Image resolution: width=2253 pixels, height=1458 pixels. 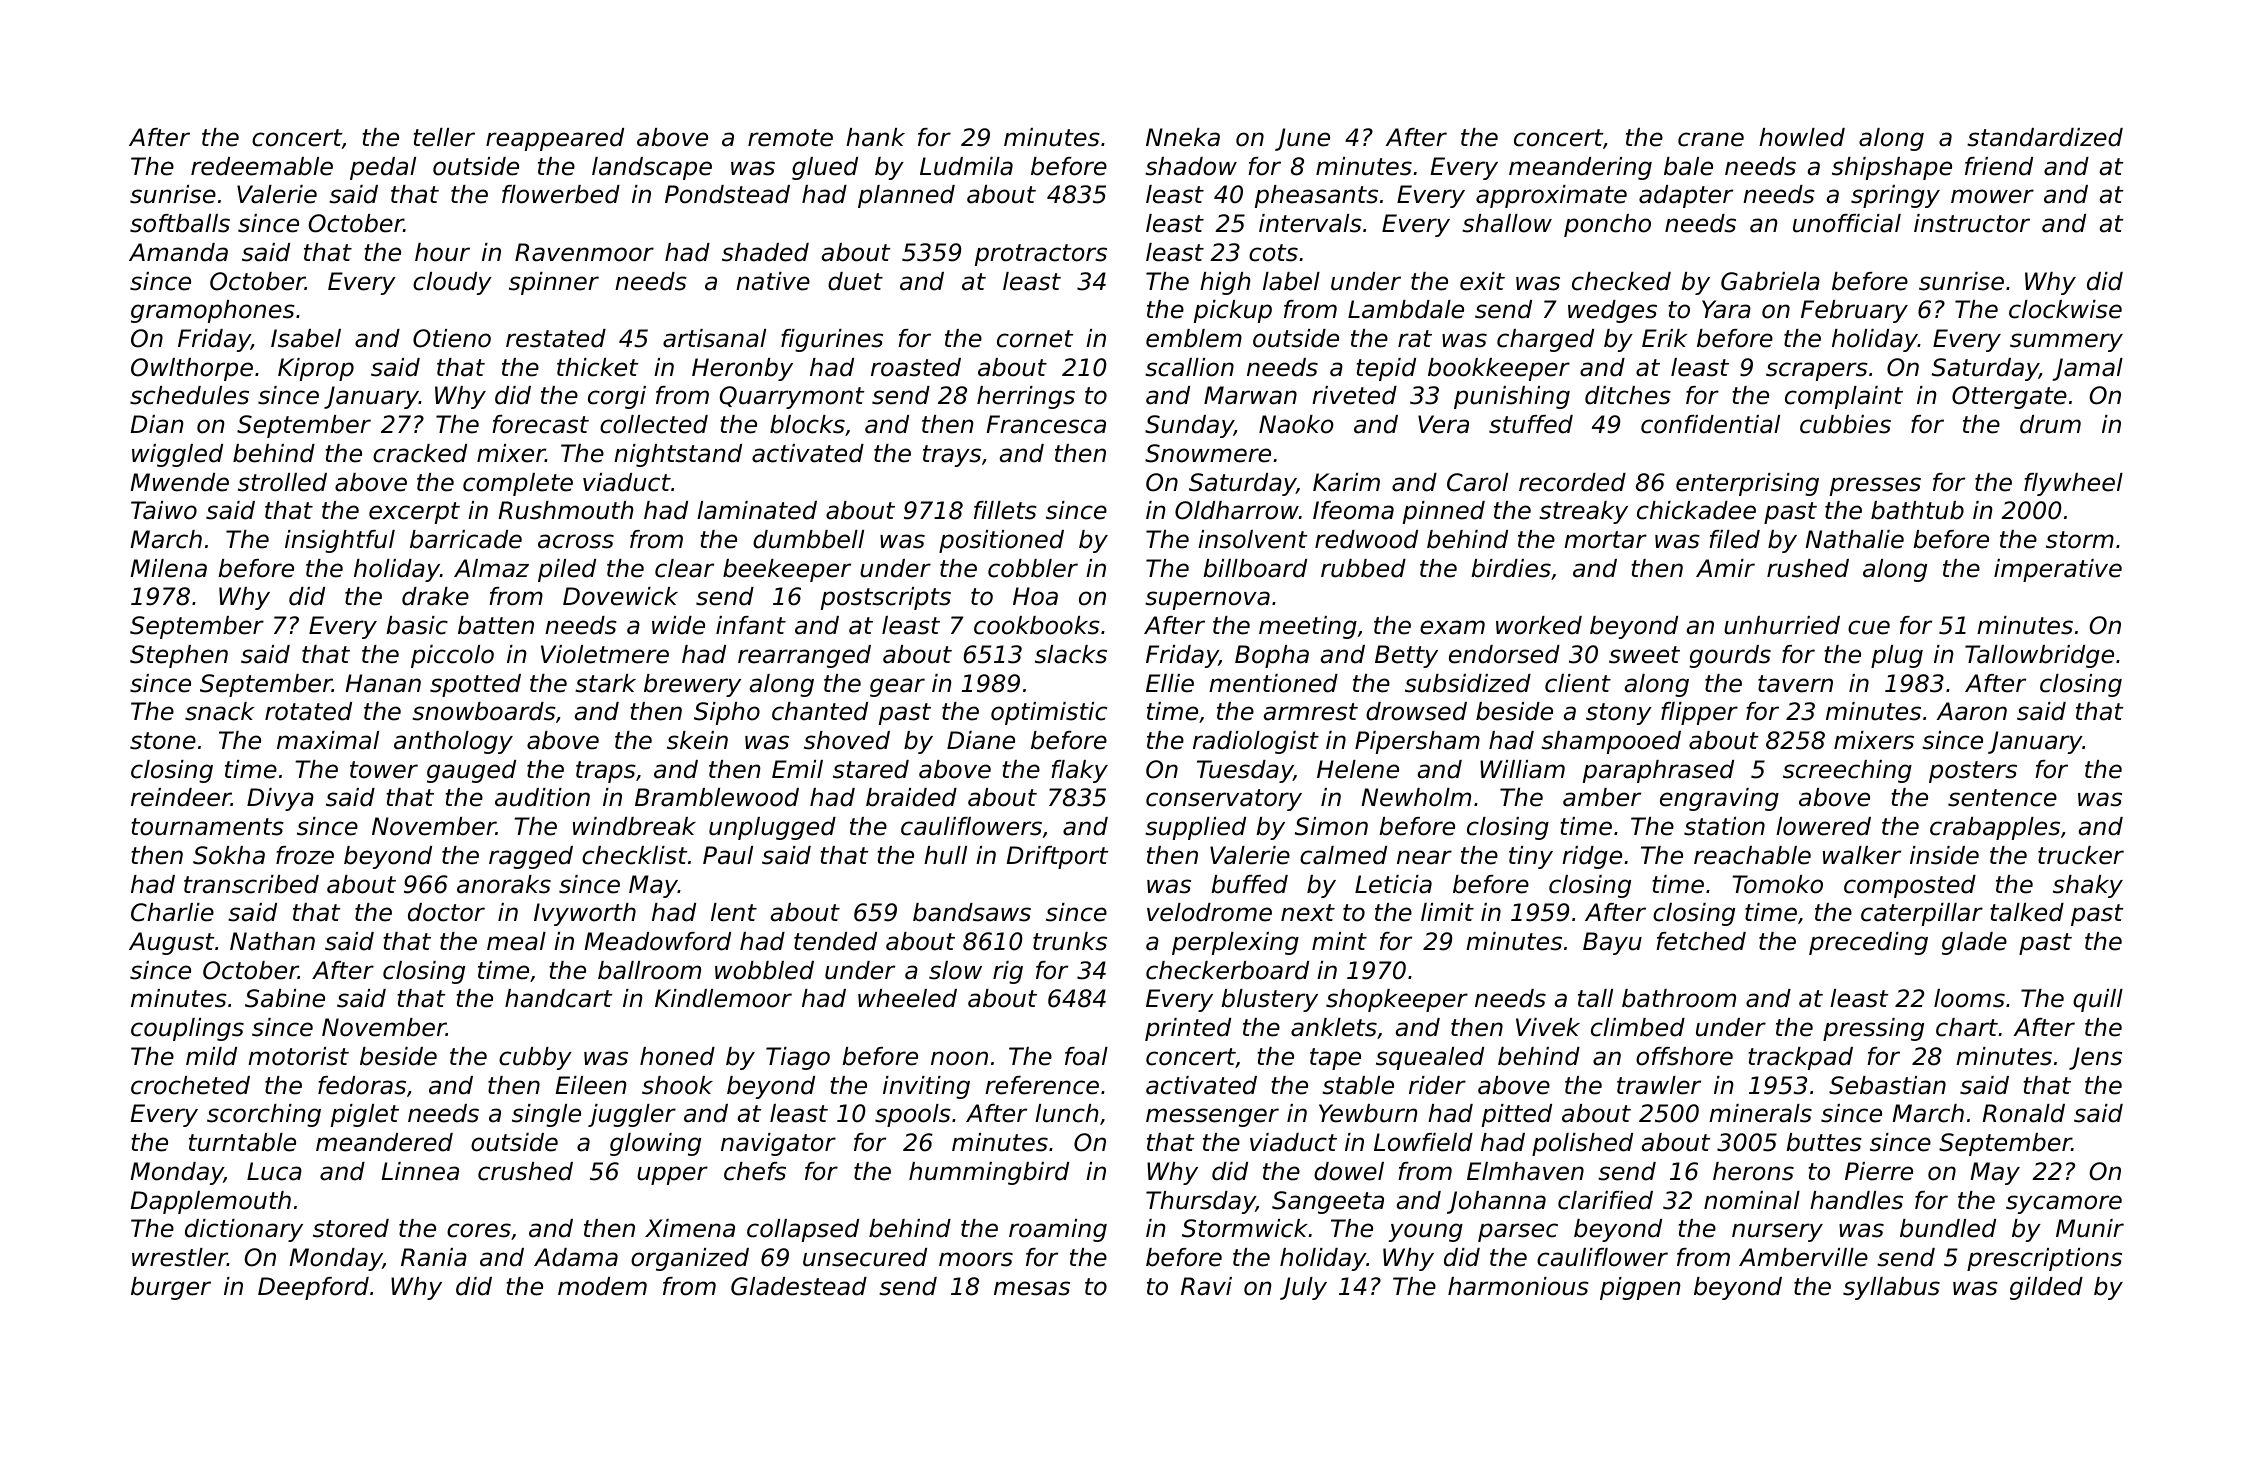 What do you see at coordinates (1511, 568) in the document?
I see `birdies` at bounding box center [1511, 568].
